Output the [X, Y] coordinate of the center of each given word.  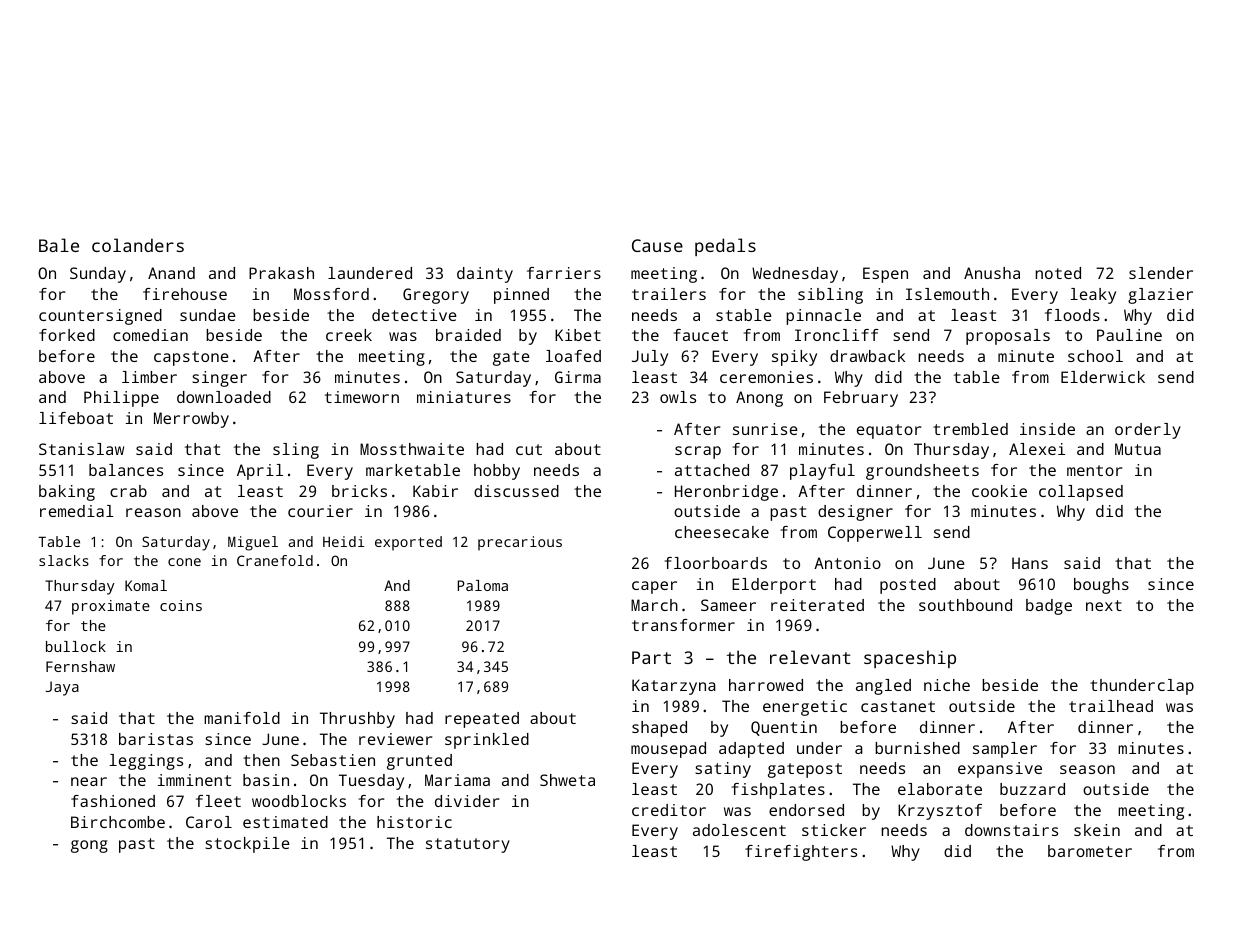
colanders [138, 245]
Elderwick [1103, 377]
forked [67, 335]
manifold [242, 718]
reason [153, 512]
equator [889, 431]
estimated [285, 822]
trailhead [1111, 706]
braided [468, 335]
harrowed [766, 685]
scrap [698, 452]
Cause [657, 245]
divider [467, 801]
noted [1058, 273]
